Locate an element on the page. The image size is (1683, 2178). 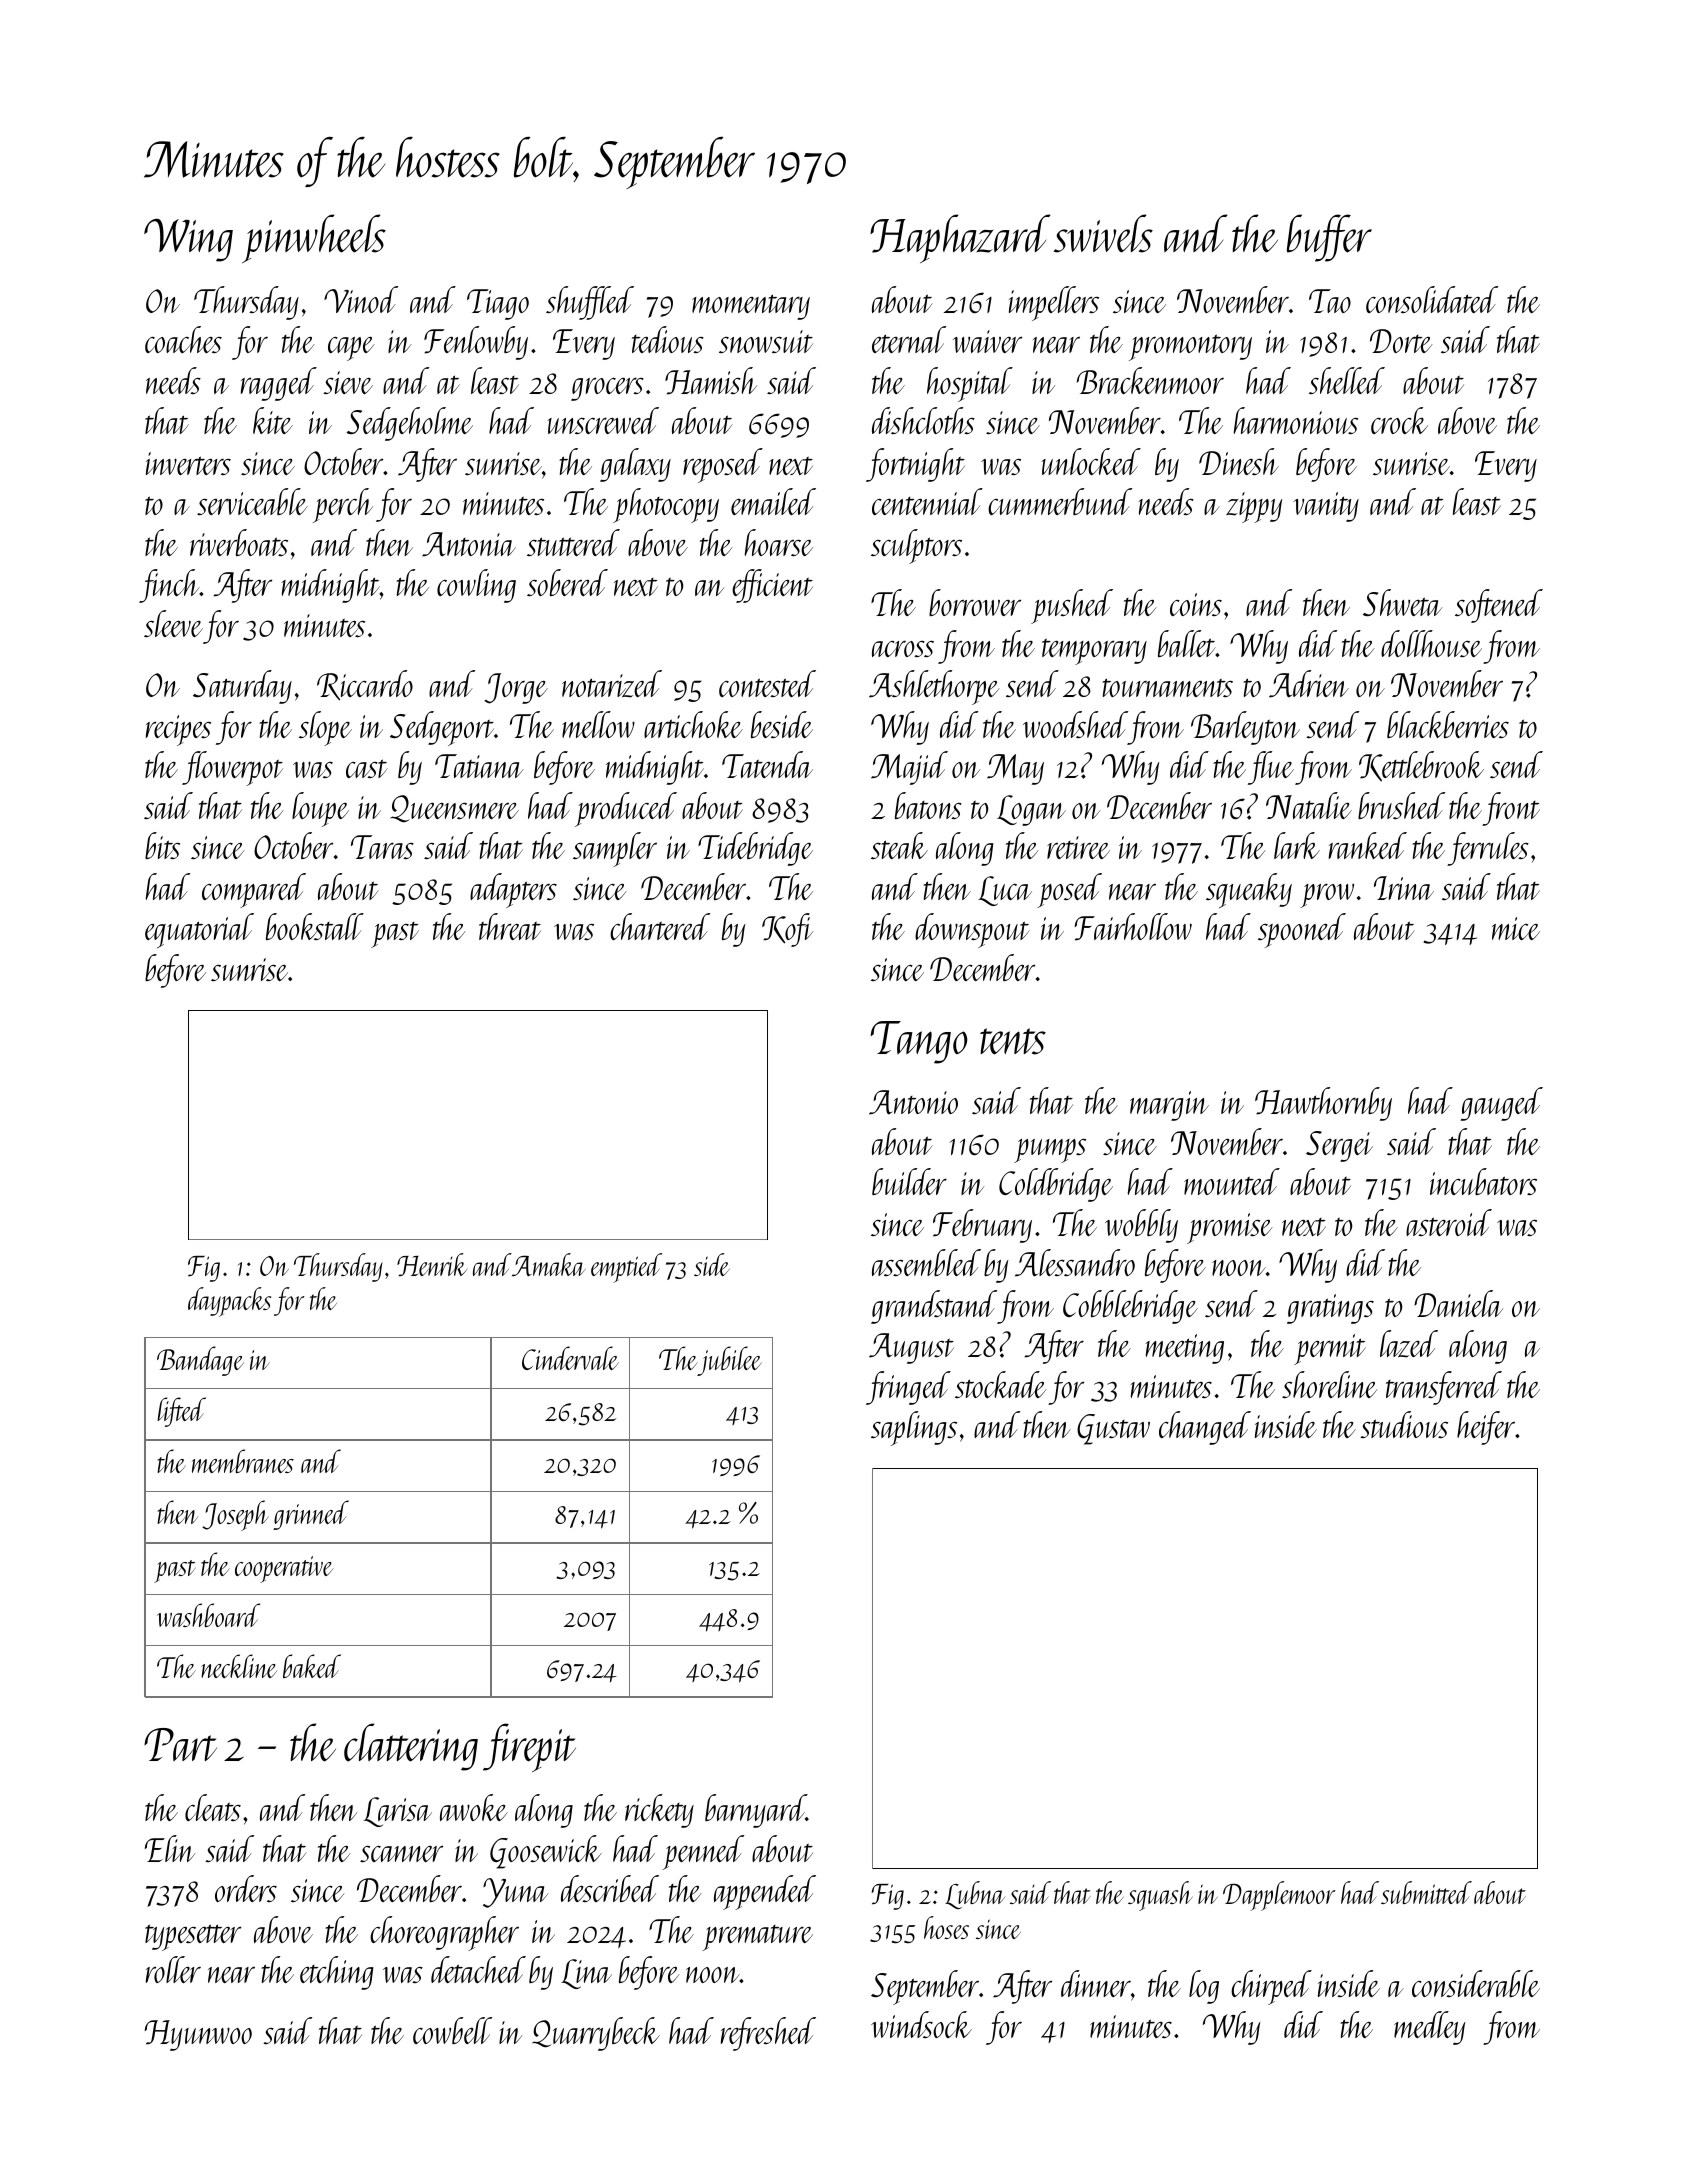
Tidebridge is located at coordinates (755, 849).
